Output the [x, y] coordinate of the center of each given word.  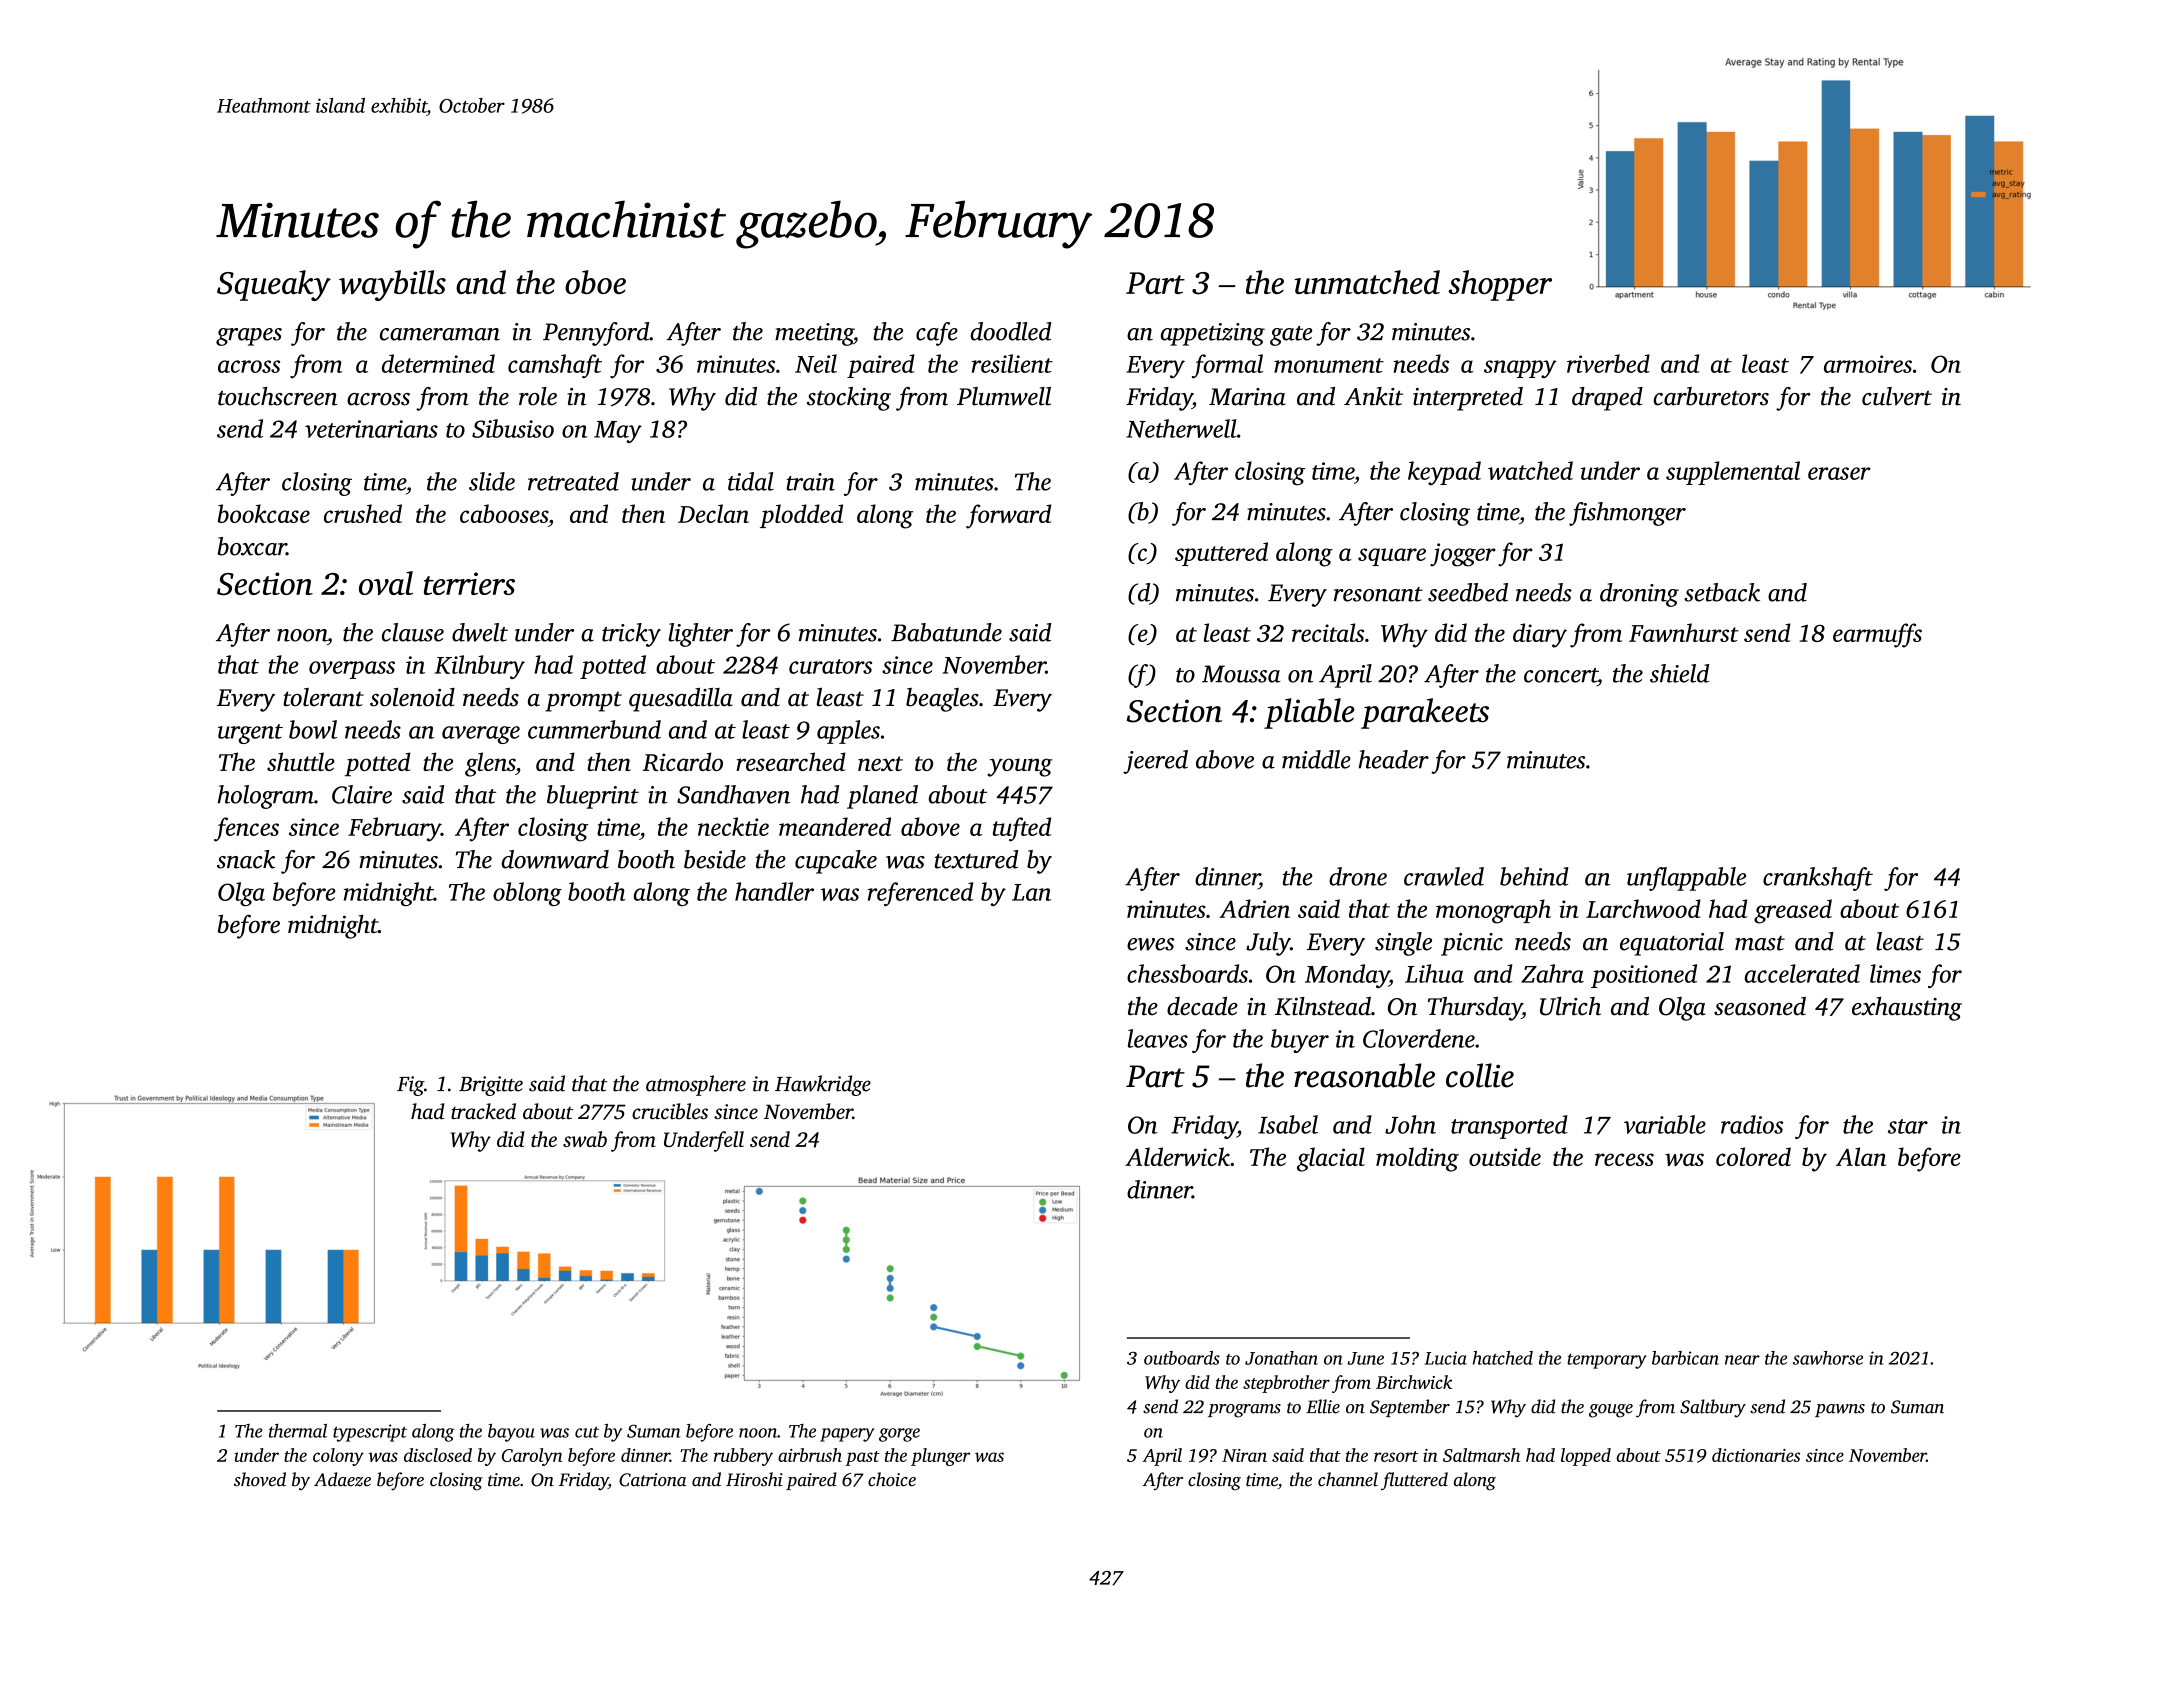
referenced [920, 894]
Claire [362, 794]
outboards [1182, 1358]
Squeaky [274, 285]
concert [1561, 675]
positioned [1644, 976]
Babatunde [946, 632]
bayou [511, 1433]
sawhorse [1828, 1358]
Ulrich [1570, 1006]
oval [386, 583]
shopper [1500, 285]
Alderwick [1177, 1156]
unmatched [1367, 282]
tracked [483, 1111]
